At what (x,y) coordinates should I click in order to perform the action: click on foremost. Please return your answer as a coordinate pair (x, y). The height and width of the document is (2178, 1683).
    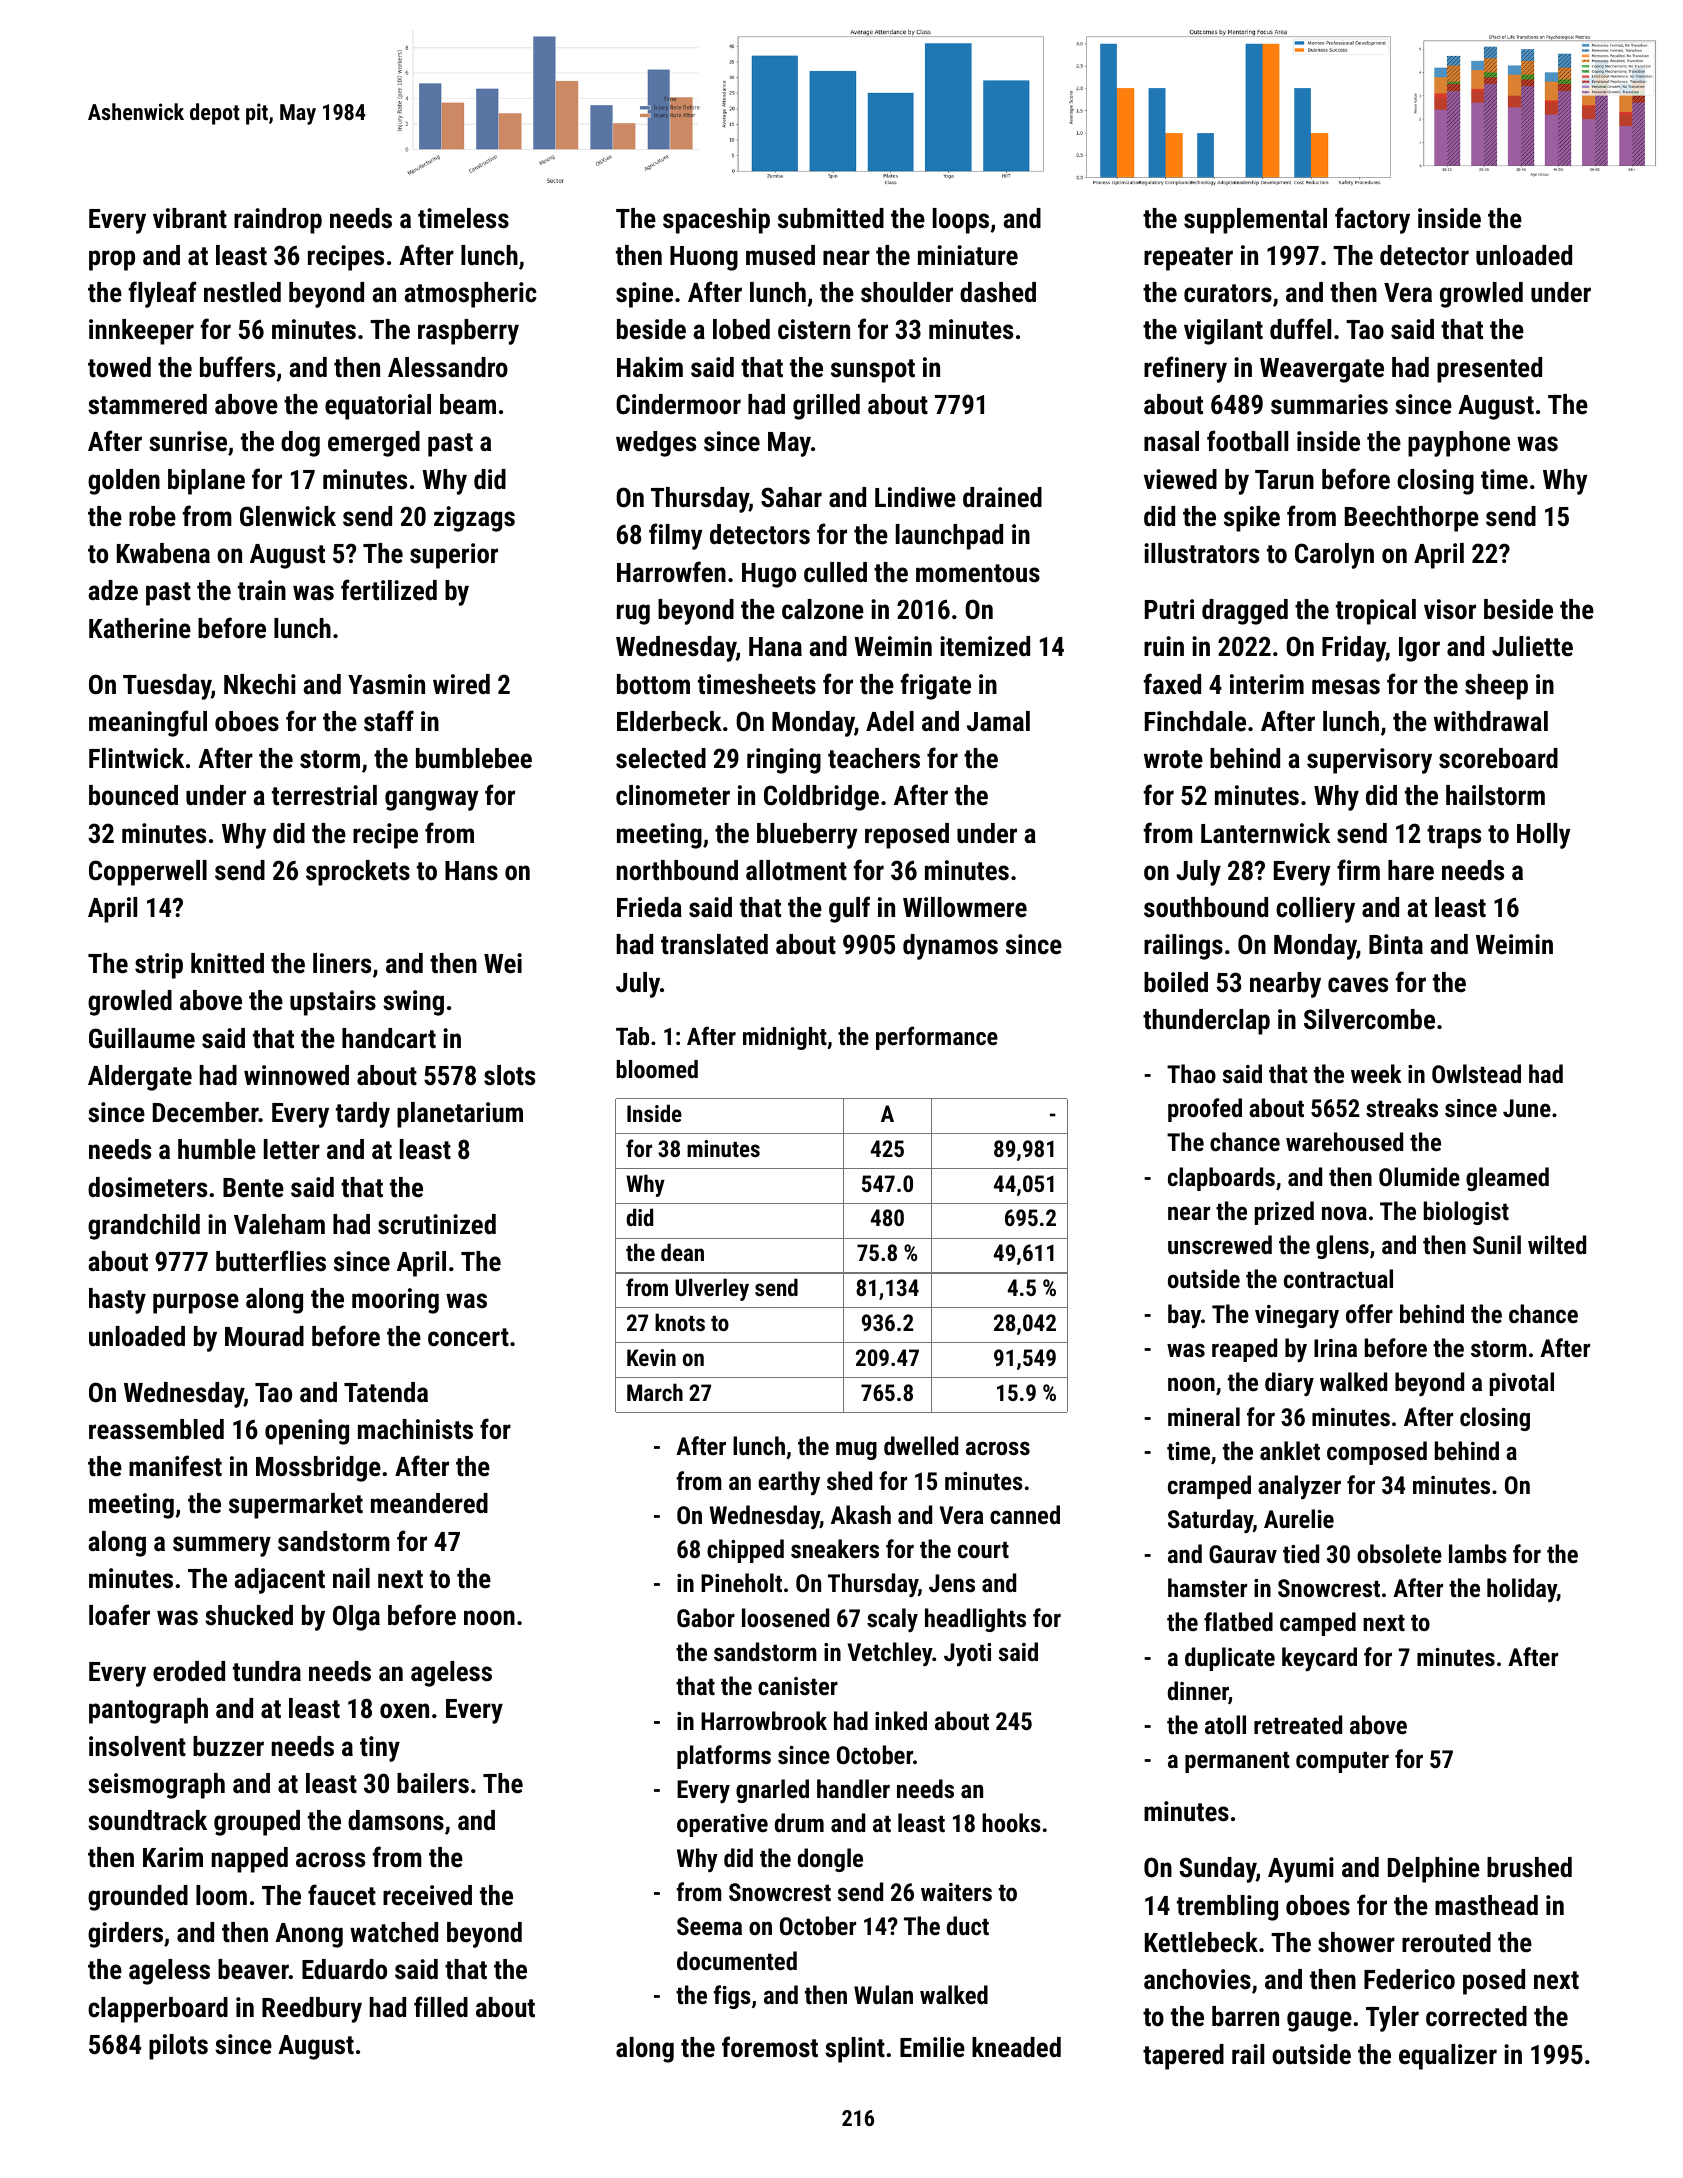
    Looking at the image, I should click on (770, 2047).
